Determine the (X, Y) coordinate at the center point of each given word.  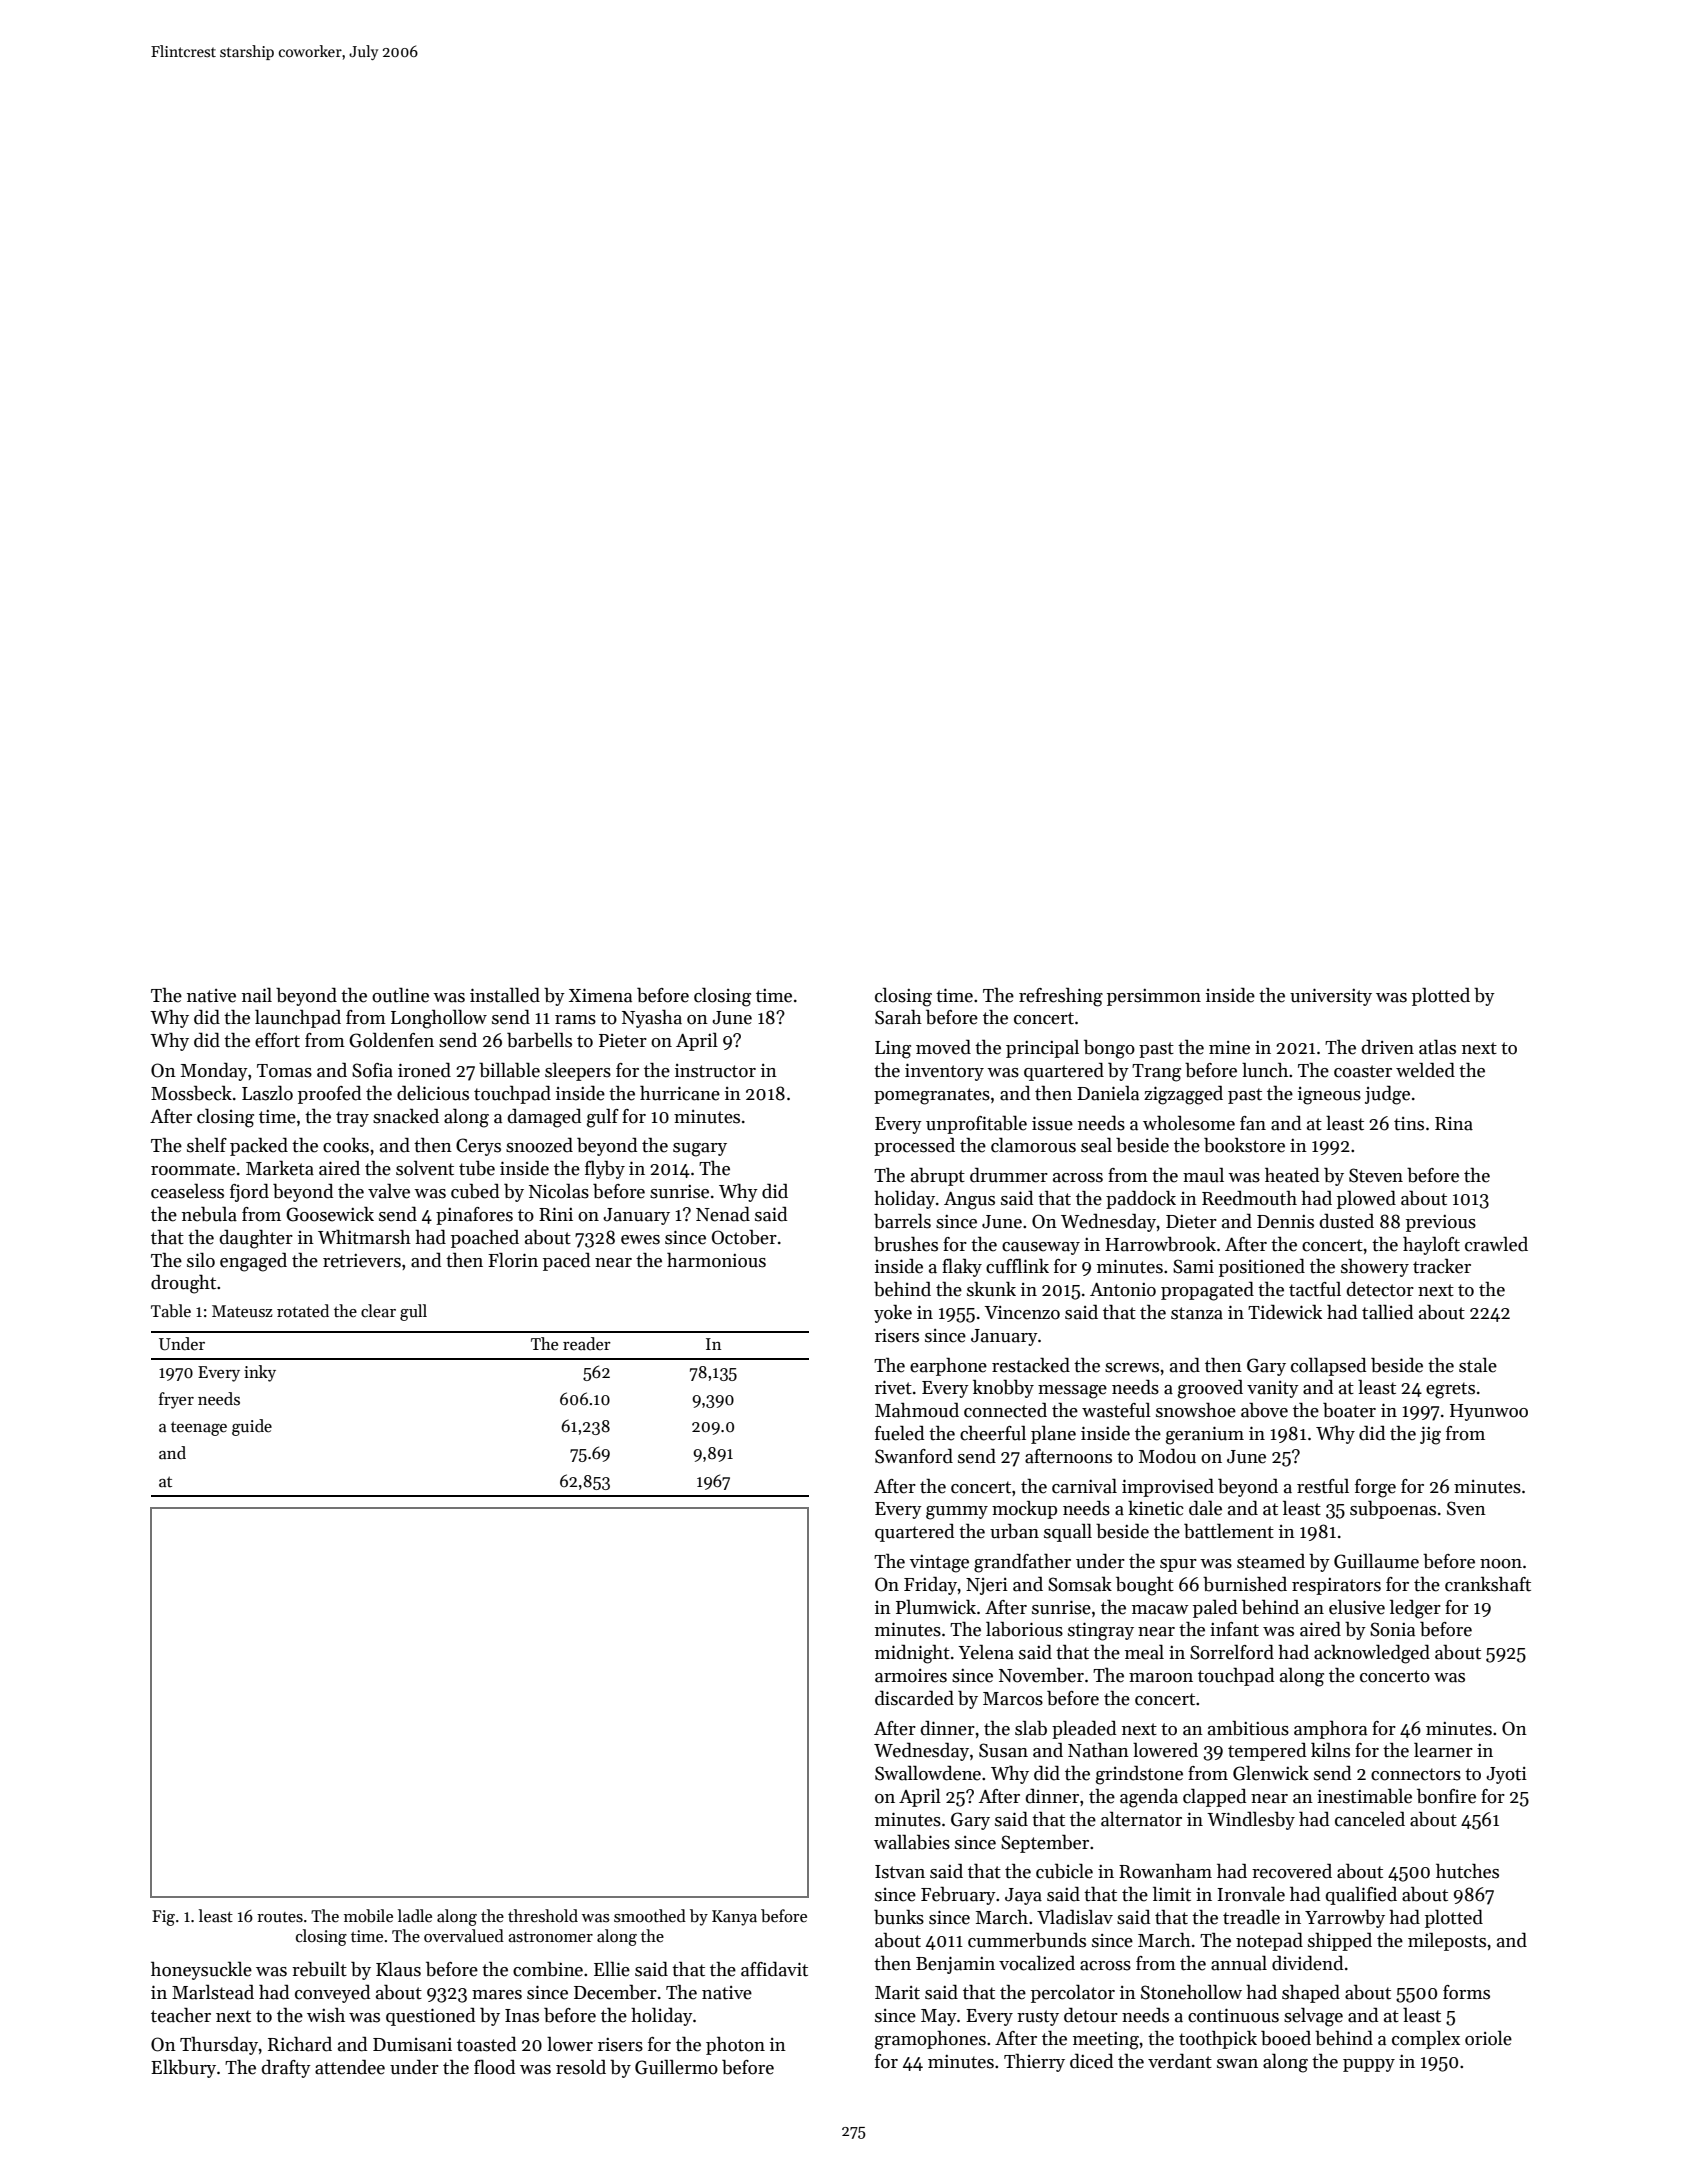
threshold (543, 1916)
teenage (199, 1428)
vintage (939, 1564)
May (939, 2017)
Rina (1454, 1124)
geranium (1205, 1435)
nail (257, 995)
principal (1042, 1049)
